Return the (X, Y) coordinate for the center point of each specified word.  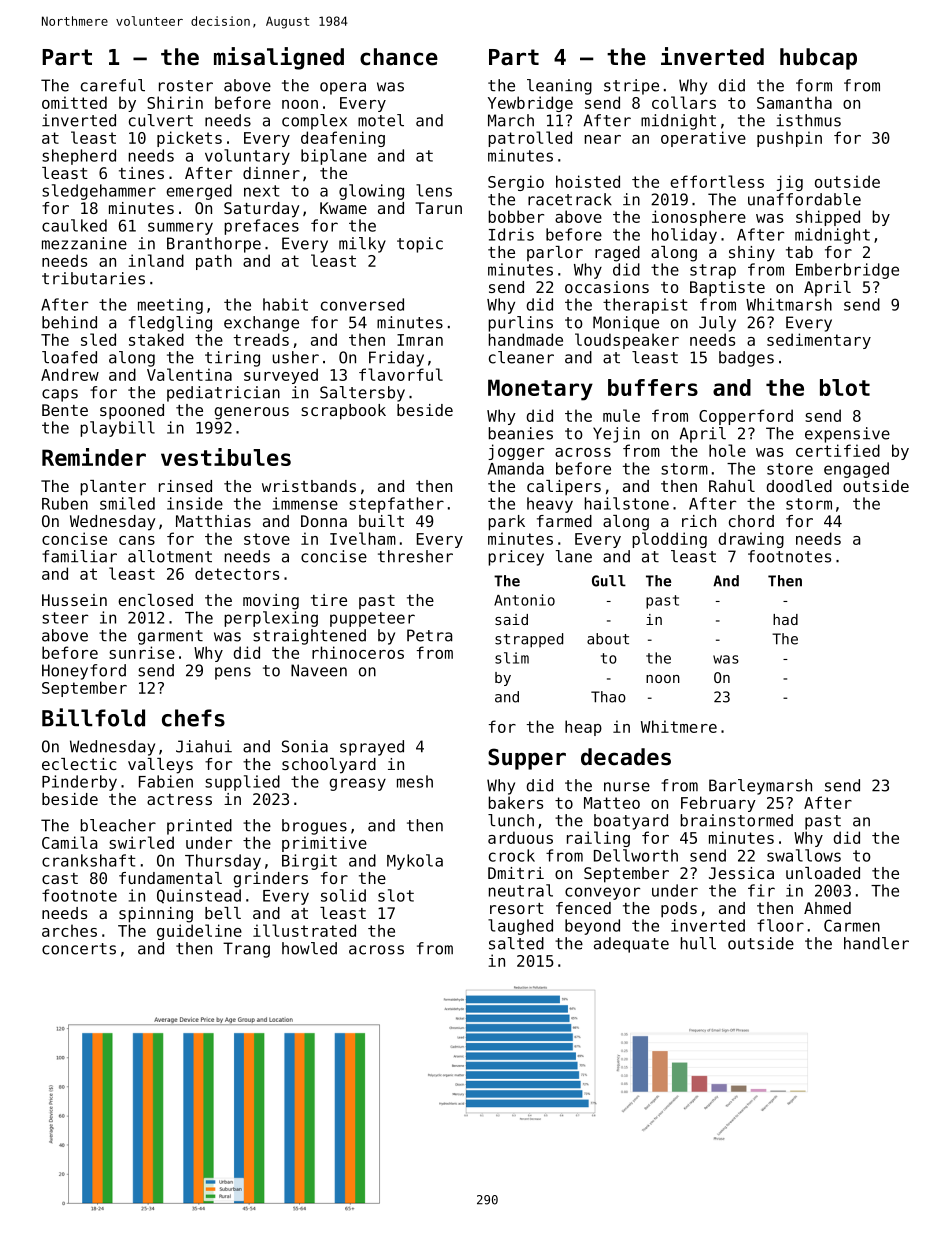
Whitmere (679, 726)
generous (251, 413)
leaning (559, 87)
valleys (160, 766)
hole (727, 450)
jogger (516, 452)
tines (141, 173)
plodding (669, 540)
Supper (527, 759)
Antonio (524, 600)
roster (186, 86)
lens (434, 190)
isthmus (808, 120)
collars (684, 102)
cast (60, 878)
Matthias (213, 521)
